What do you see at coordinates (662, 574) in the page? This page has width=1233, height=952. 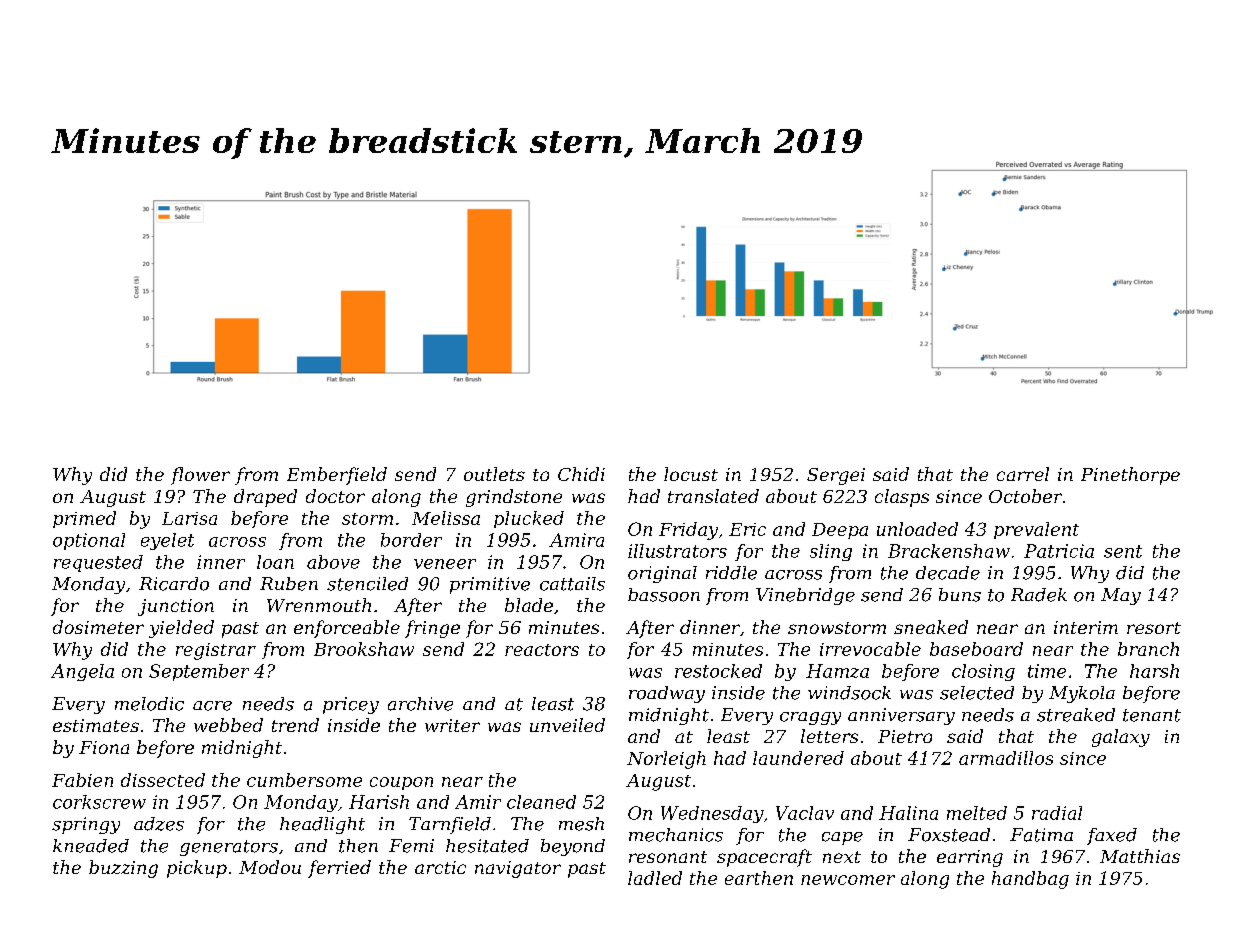 I see `original` at bounding box center [662, 574].
